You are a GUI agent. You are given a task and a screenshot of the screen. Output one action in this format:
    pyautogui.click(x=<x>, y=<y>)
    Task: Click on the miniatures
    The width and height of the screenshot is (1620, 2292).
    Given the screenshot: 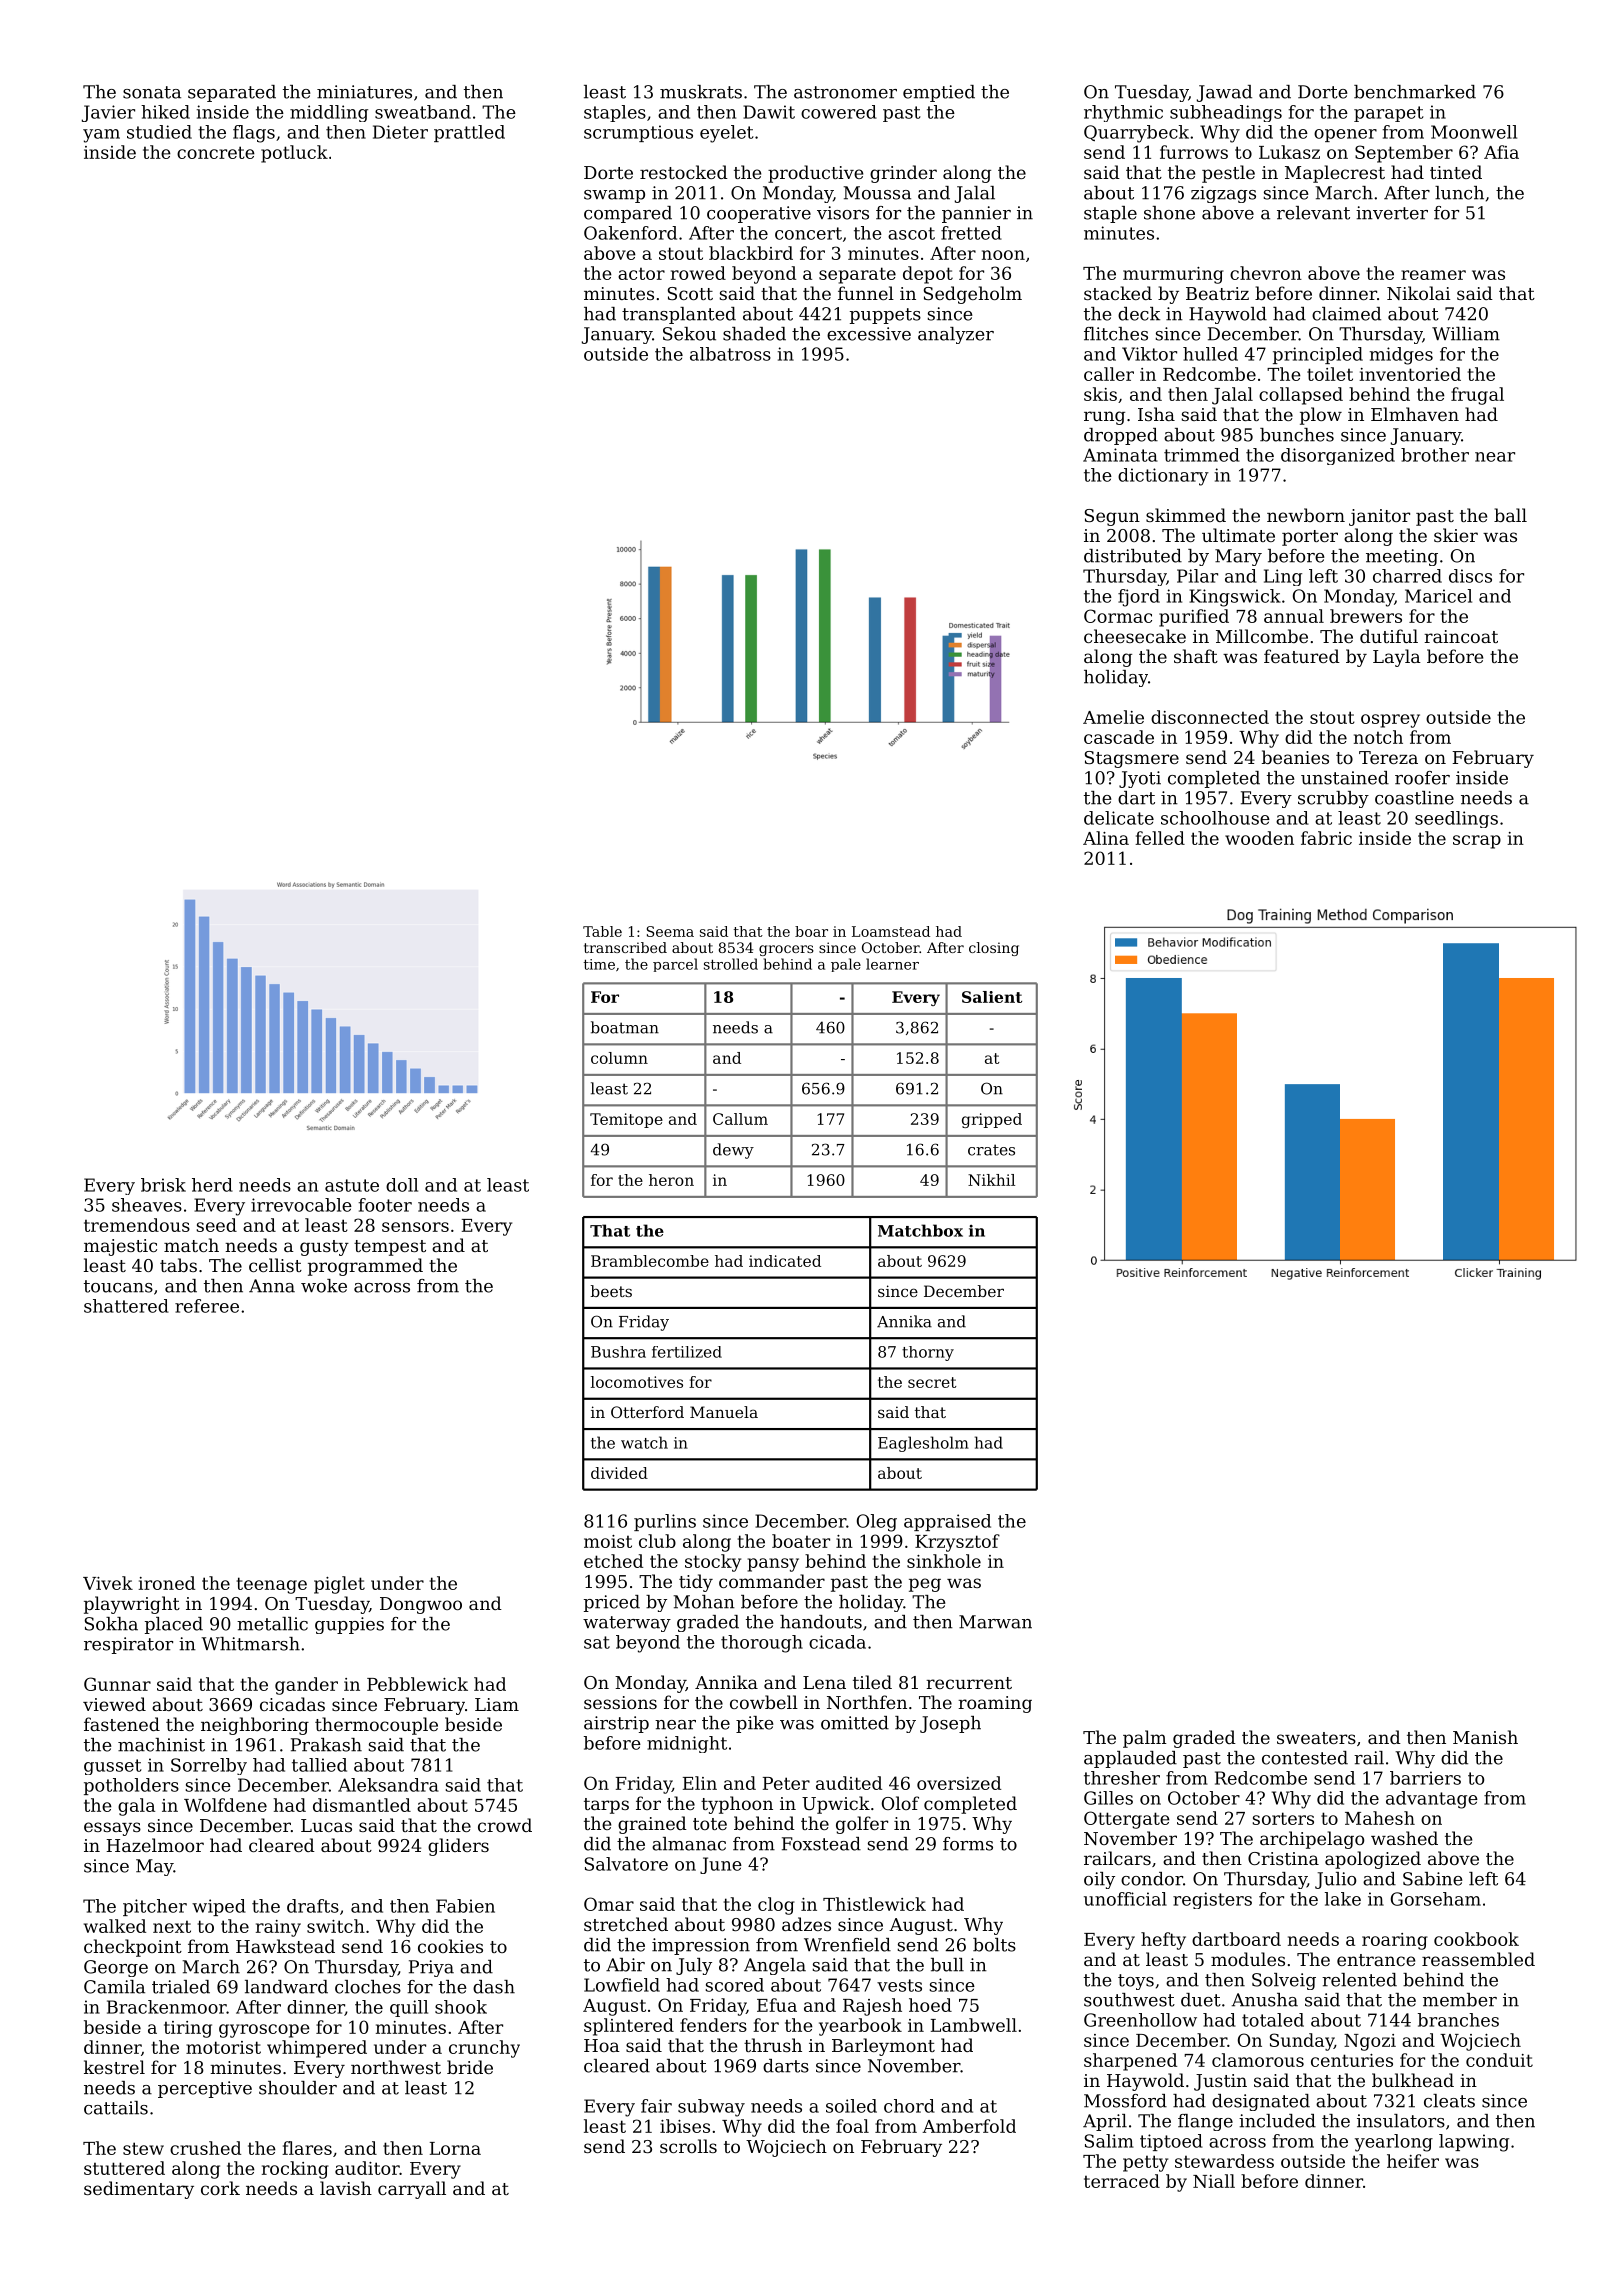 What is the action you would take?
    pyautogui.click(x=364, y=92)
